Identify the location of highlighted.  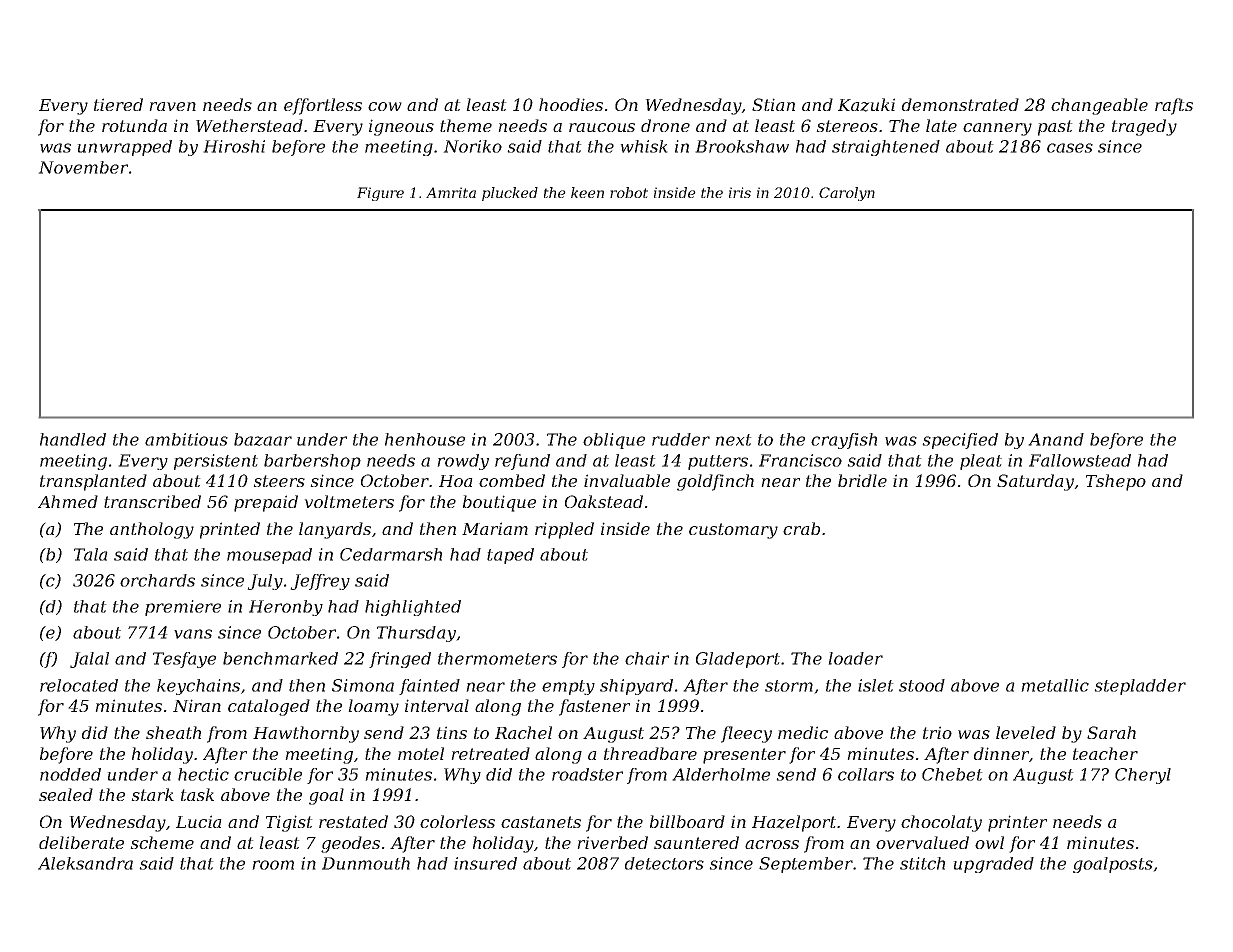
(413, 608).
